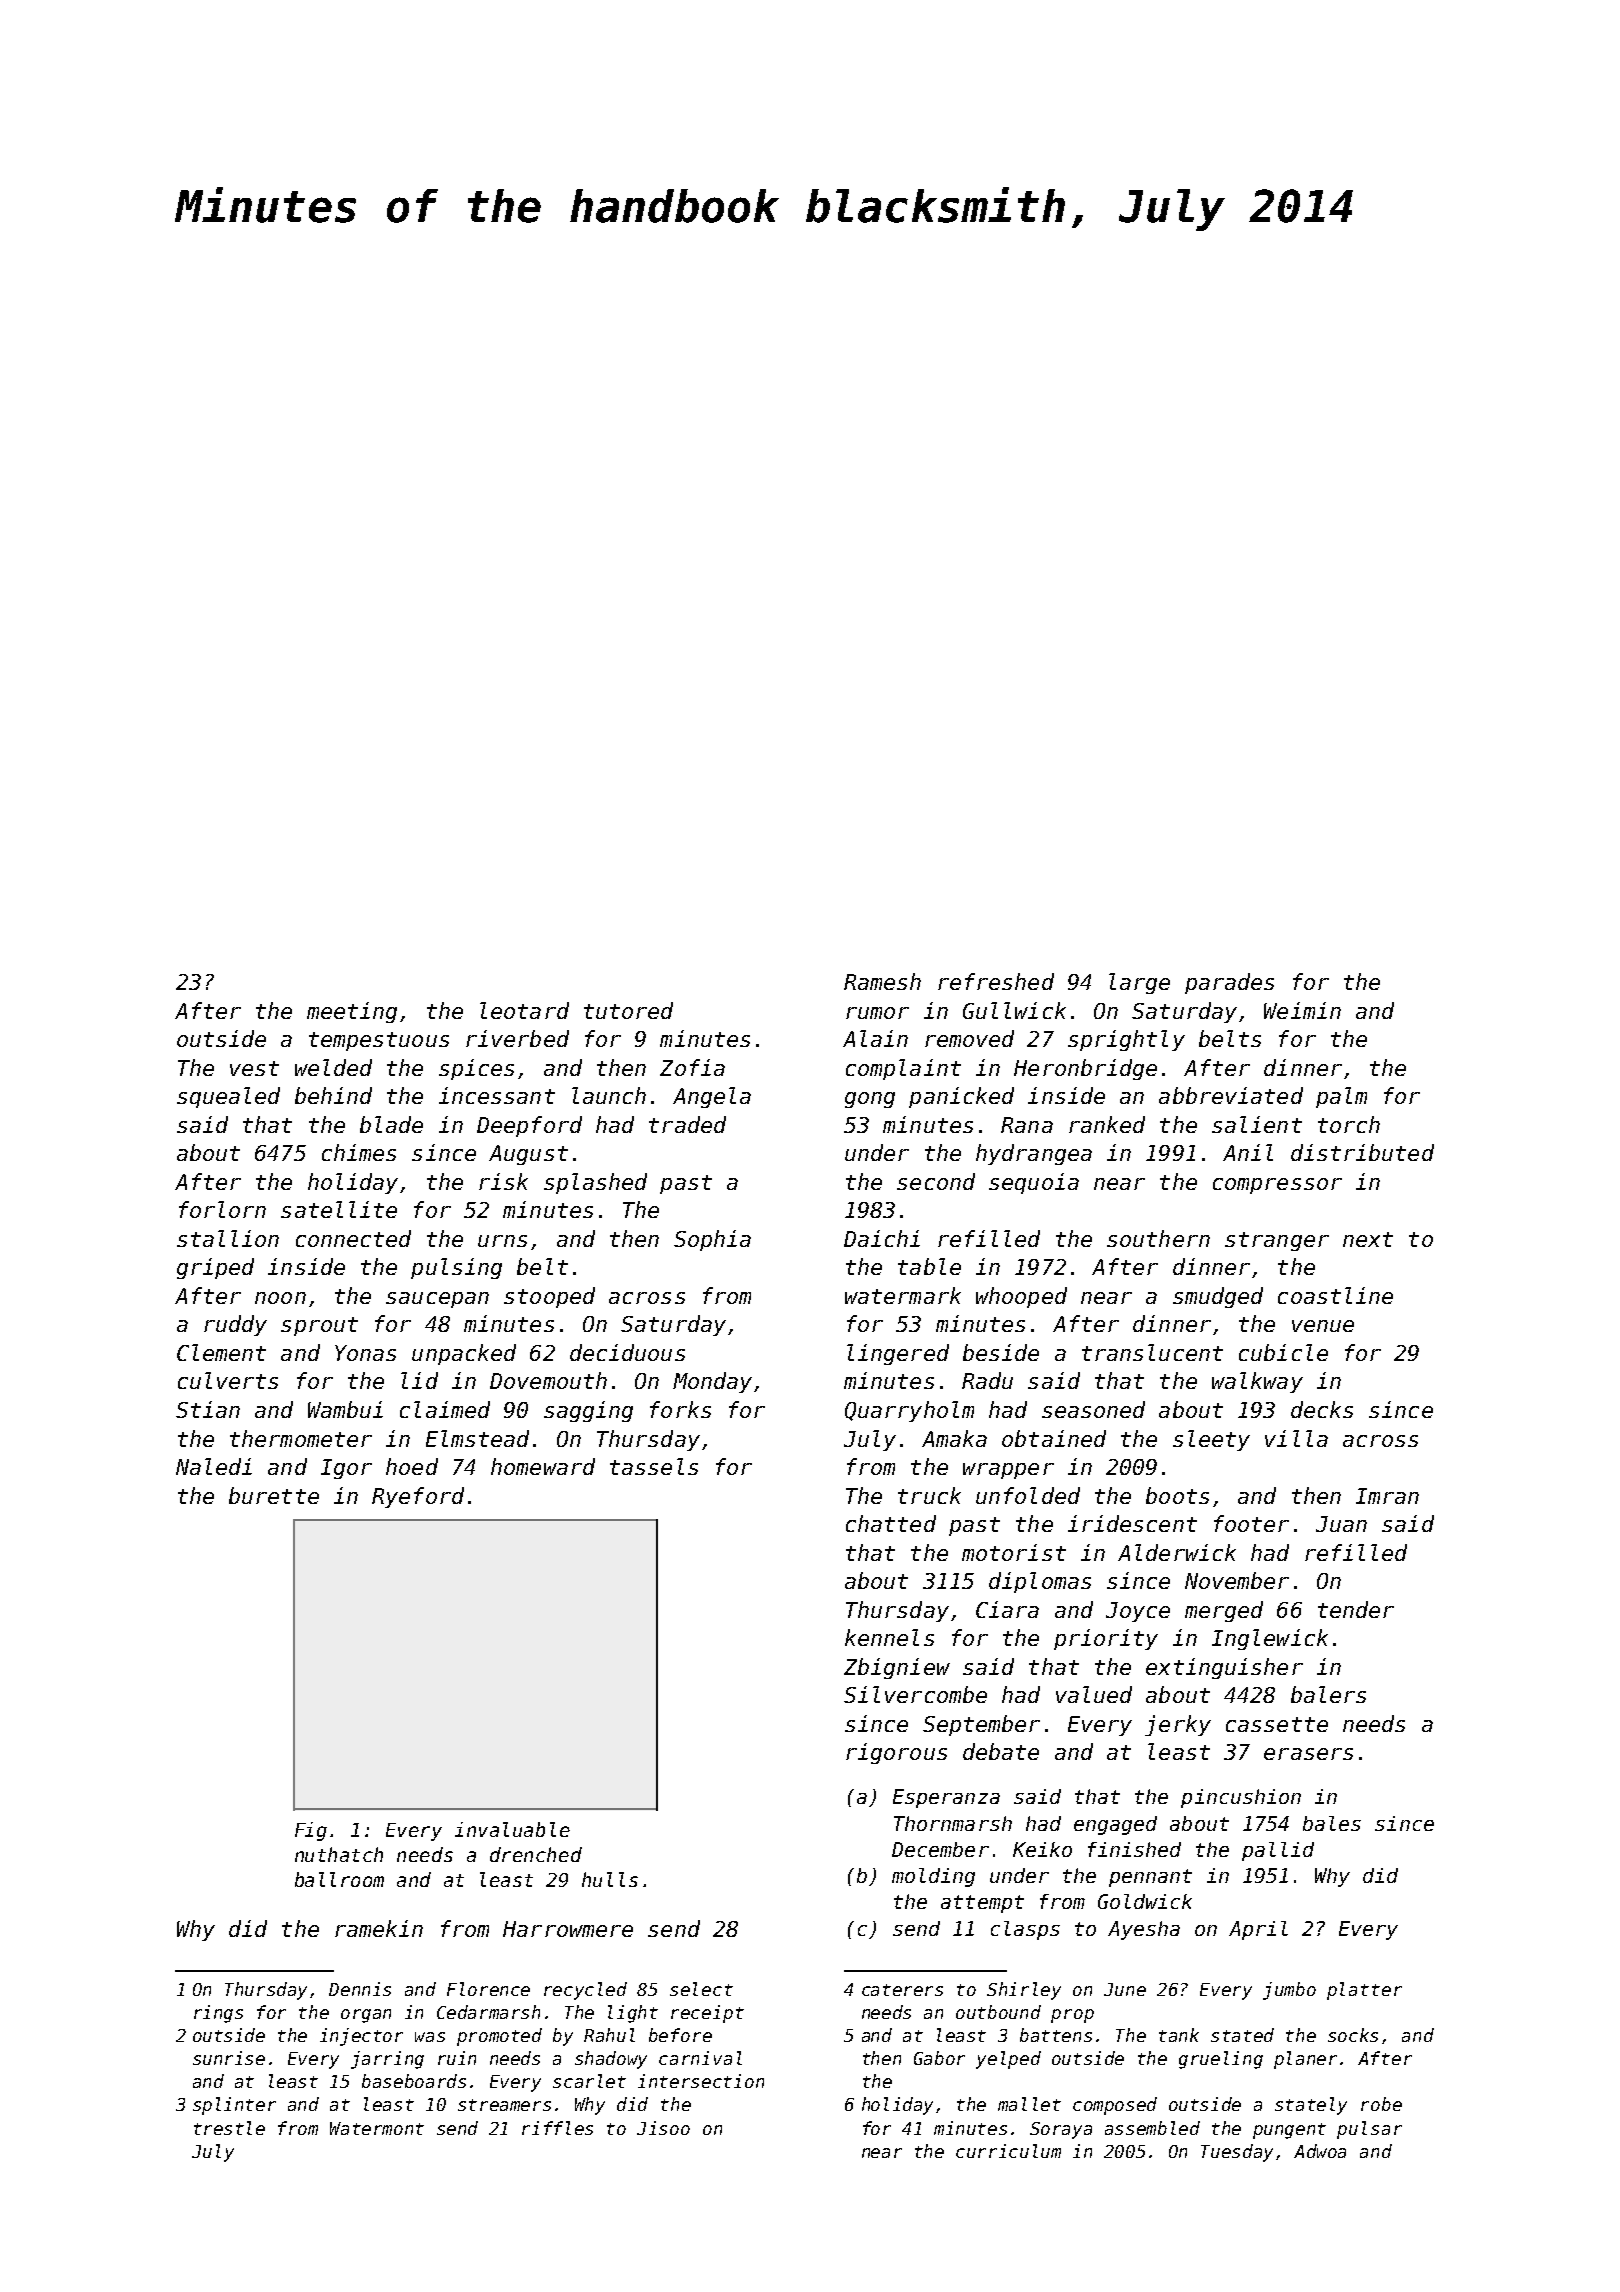 This screenshot has width=1620, height=2292. What do you see at coordinates (936, 1181) in the screenshot?
I see `second` at bounding box center [936, 1181].
